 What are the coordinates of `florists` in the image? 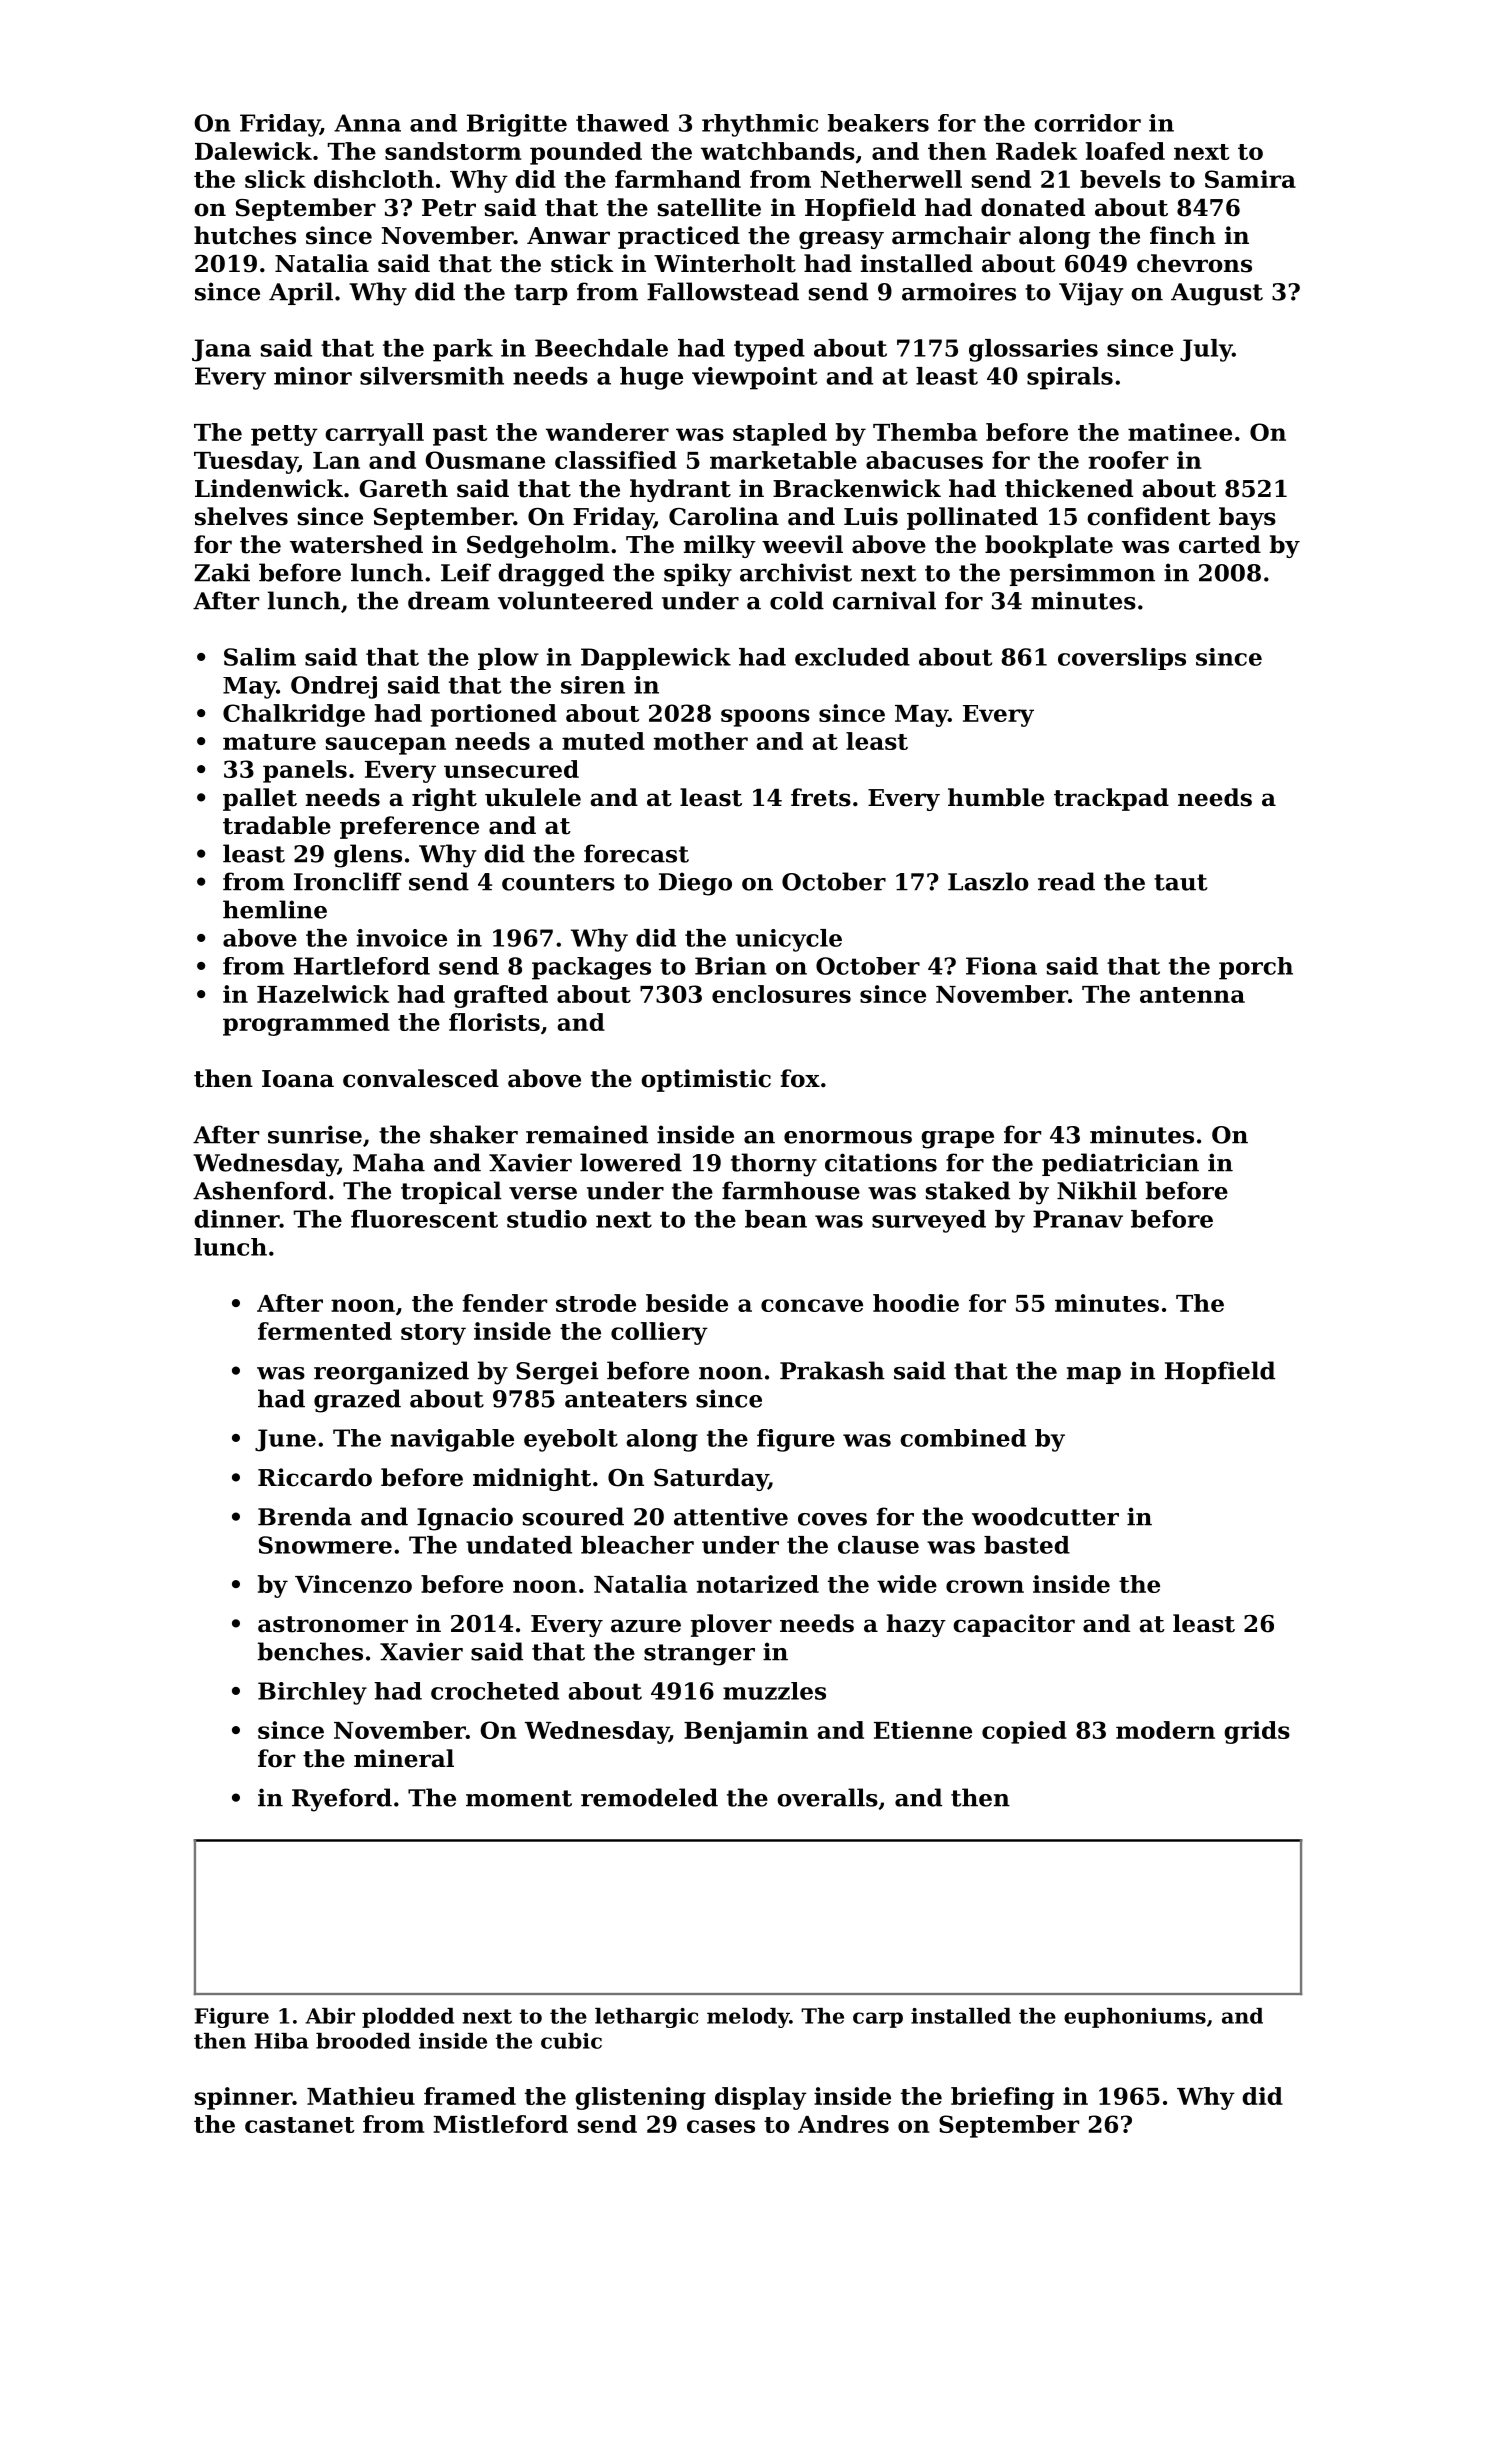 It's located at (494, 1022).
